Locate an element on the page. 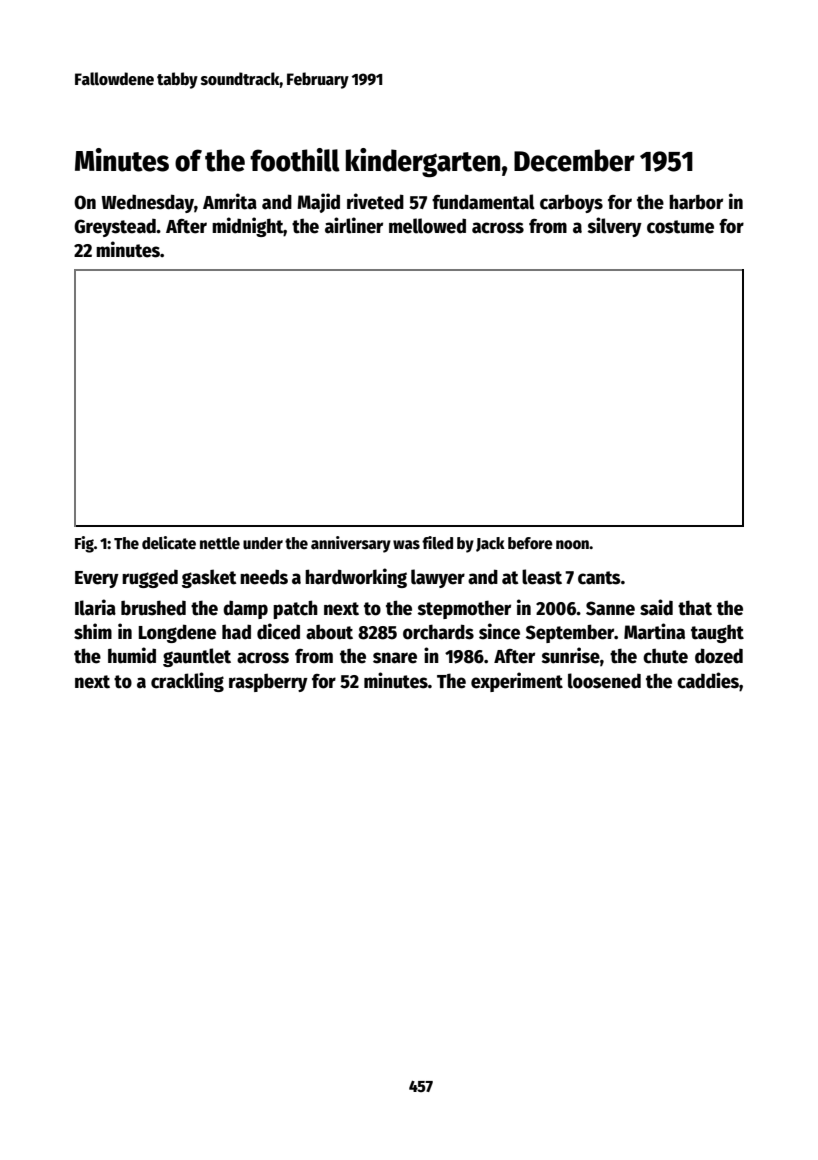 Image resolution: width=818 pixels, height=1160 pixels. harbor is located at coordinates (696, 202).
